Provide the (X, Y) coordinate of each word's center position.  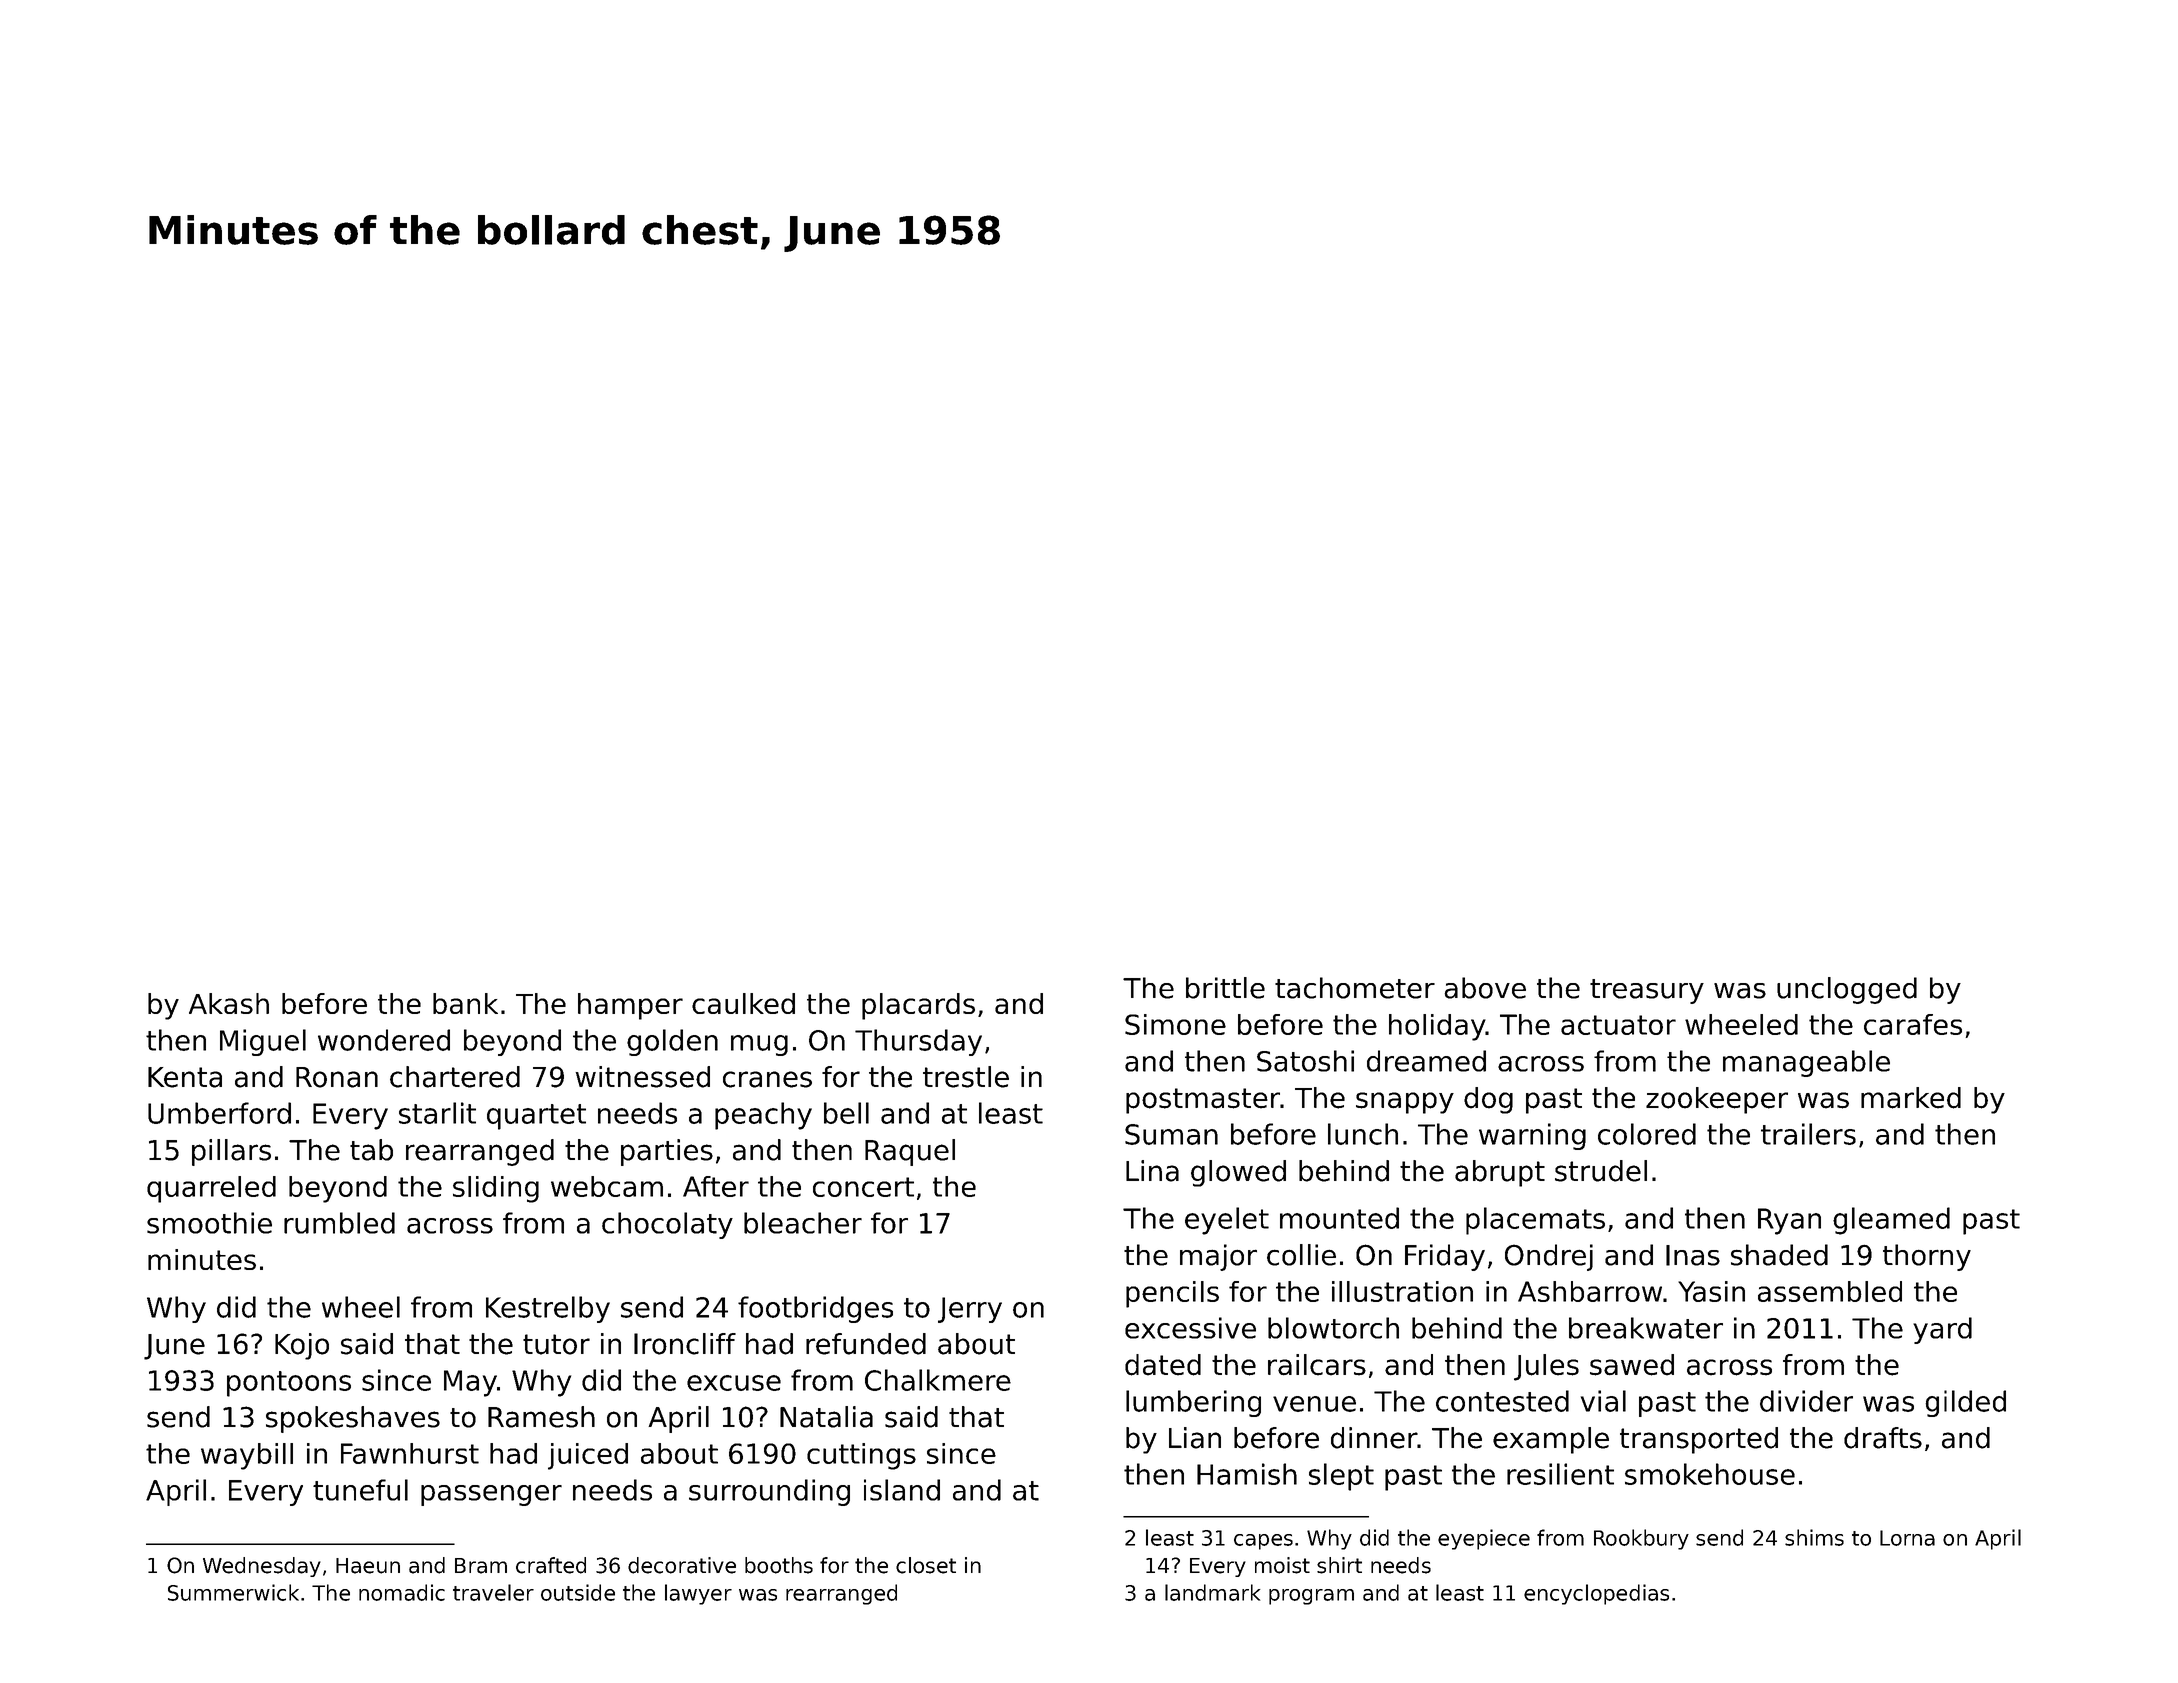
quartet (536, 1117)
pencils (1172, 1294)
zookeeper (1717, 1100)
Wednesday (262, 1567)
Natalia (826, 1417)
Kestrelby (548, 1309)
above (1485, 988)
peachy (763, 1116)
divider (1806, 1401)
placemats (1535, 1221)
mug (759, 1045)
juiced (588, 1456)
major (1218, 1257)
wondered (384, 1040)
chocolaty (667, 1225)
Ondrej (1549, 1257)
